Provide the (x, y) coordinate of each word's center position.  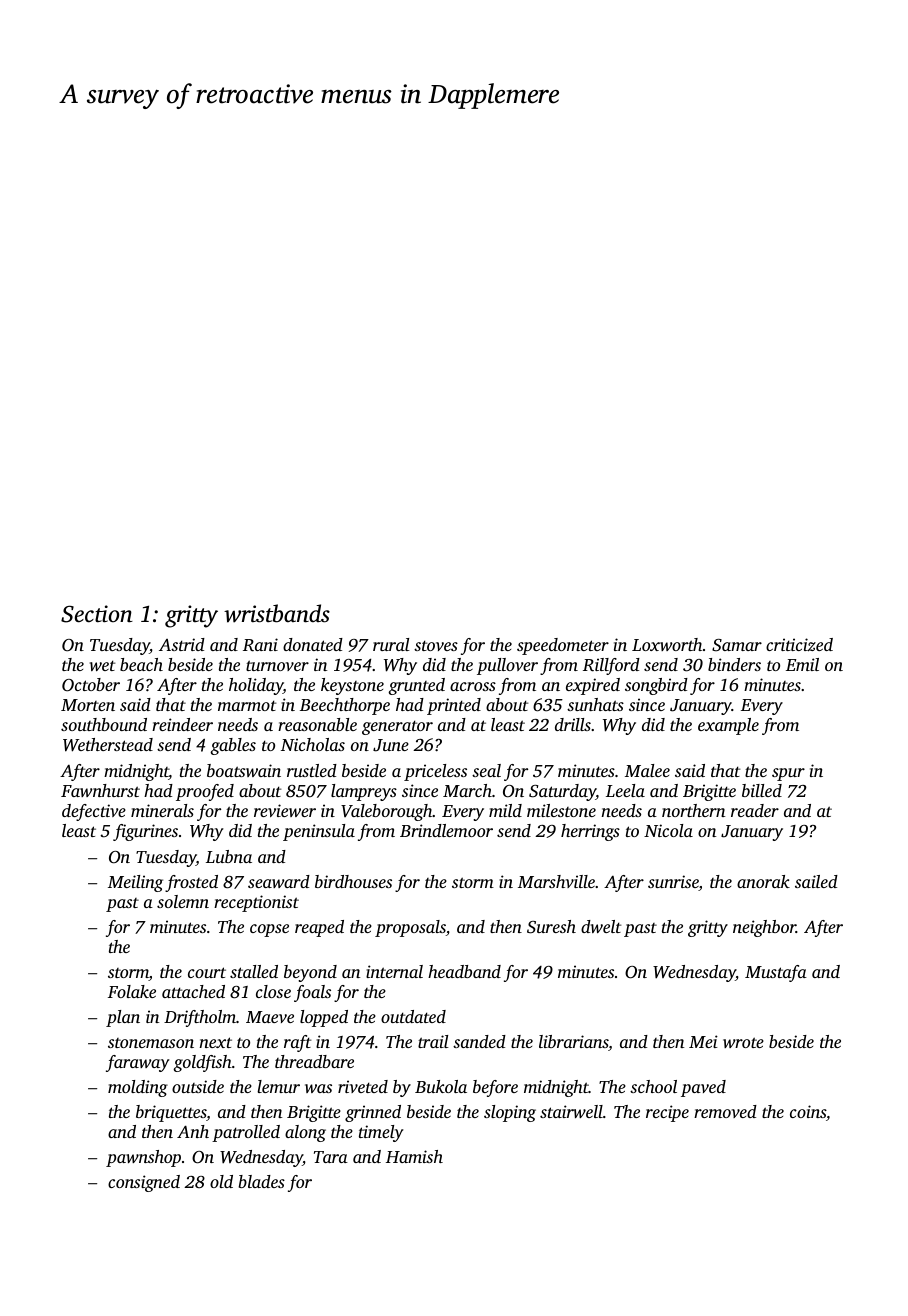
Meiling (135, 883)
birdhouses (353, 881)
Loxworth (667, 644)
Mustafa (776, 973)
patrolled (246, 1133)
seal (486, 770)
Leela (625, 790)
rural (391, 644)
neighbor (764, 928)
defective (94, 812)
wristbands (277, 613)
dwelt (601, 926)
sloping (510, 1113)
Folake (132, 991)
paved (703, 1088)
